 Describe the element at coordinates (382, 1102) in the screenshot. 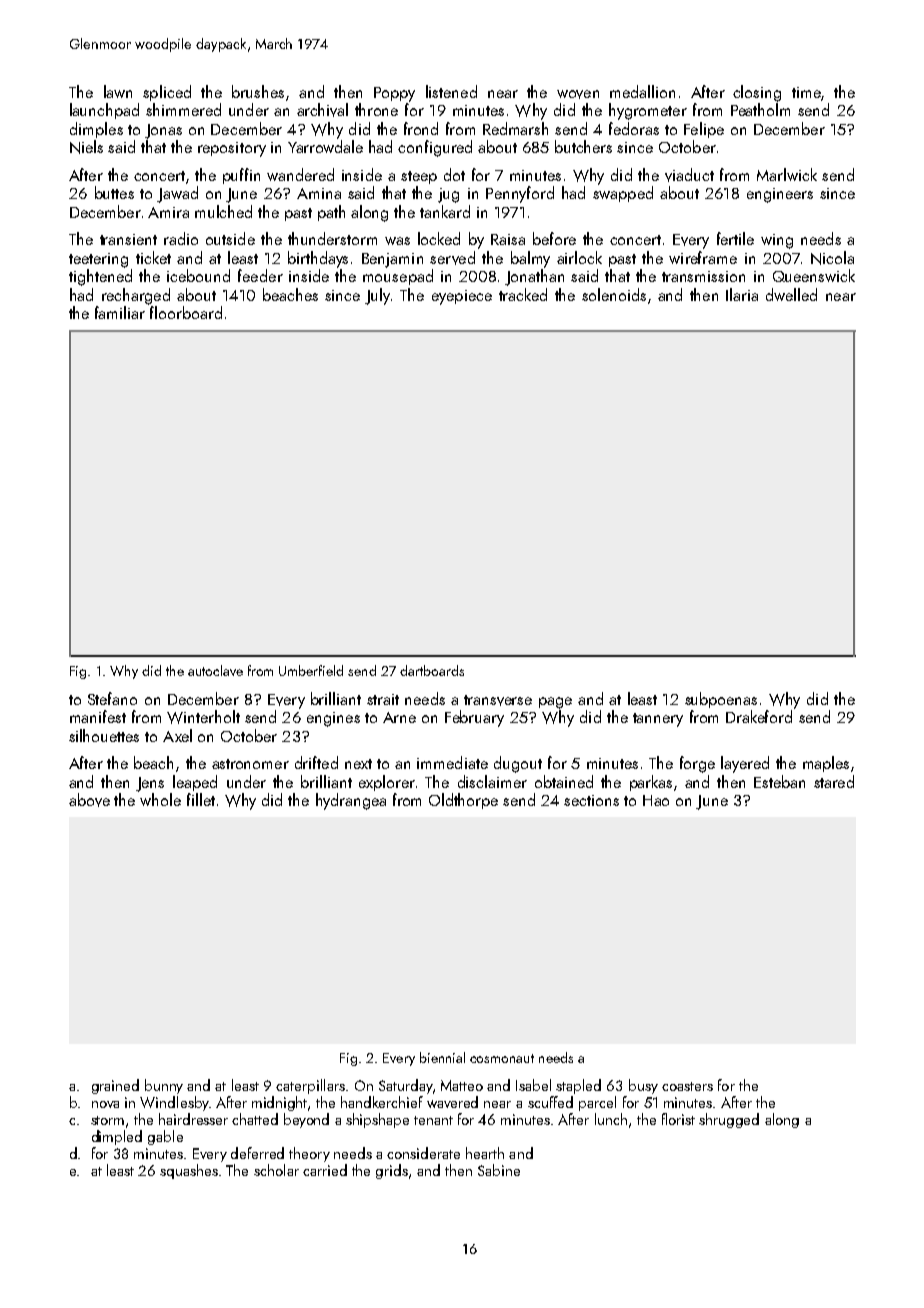

I see `handkerchief` at that location.
